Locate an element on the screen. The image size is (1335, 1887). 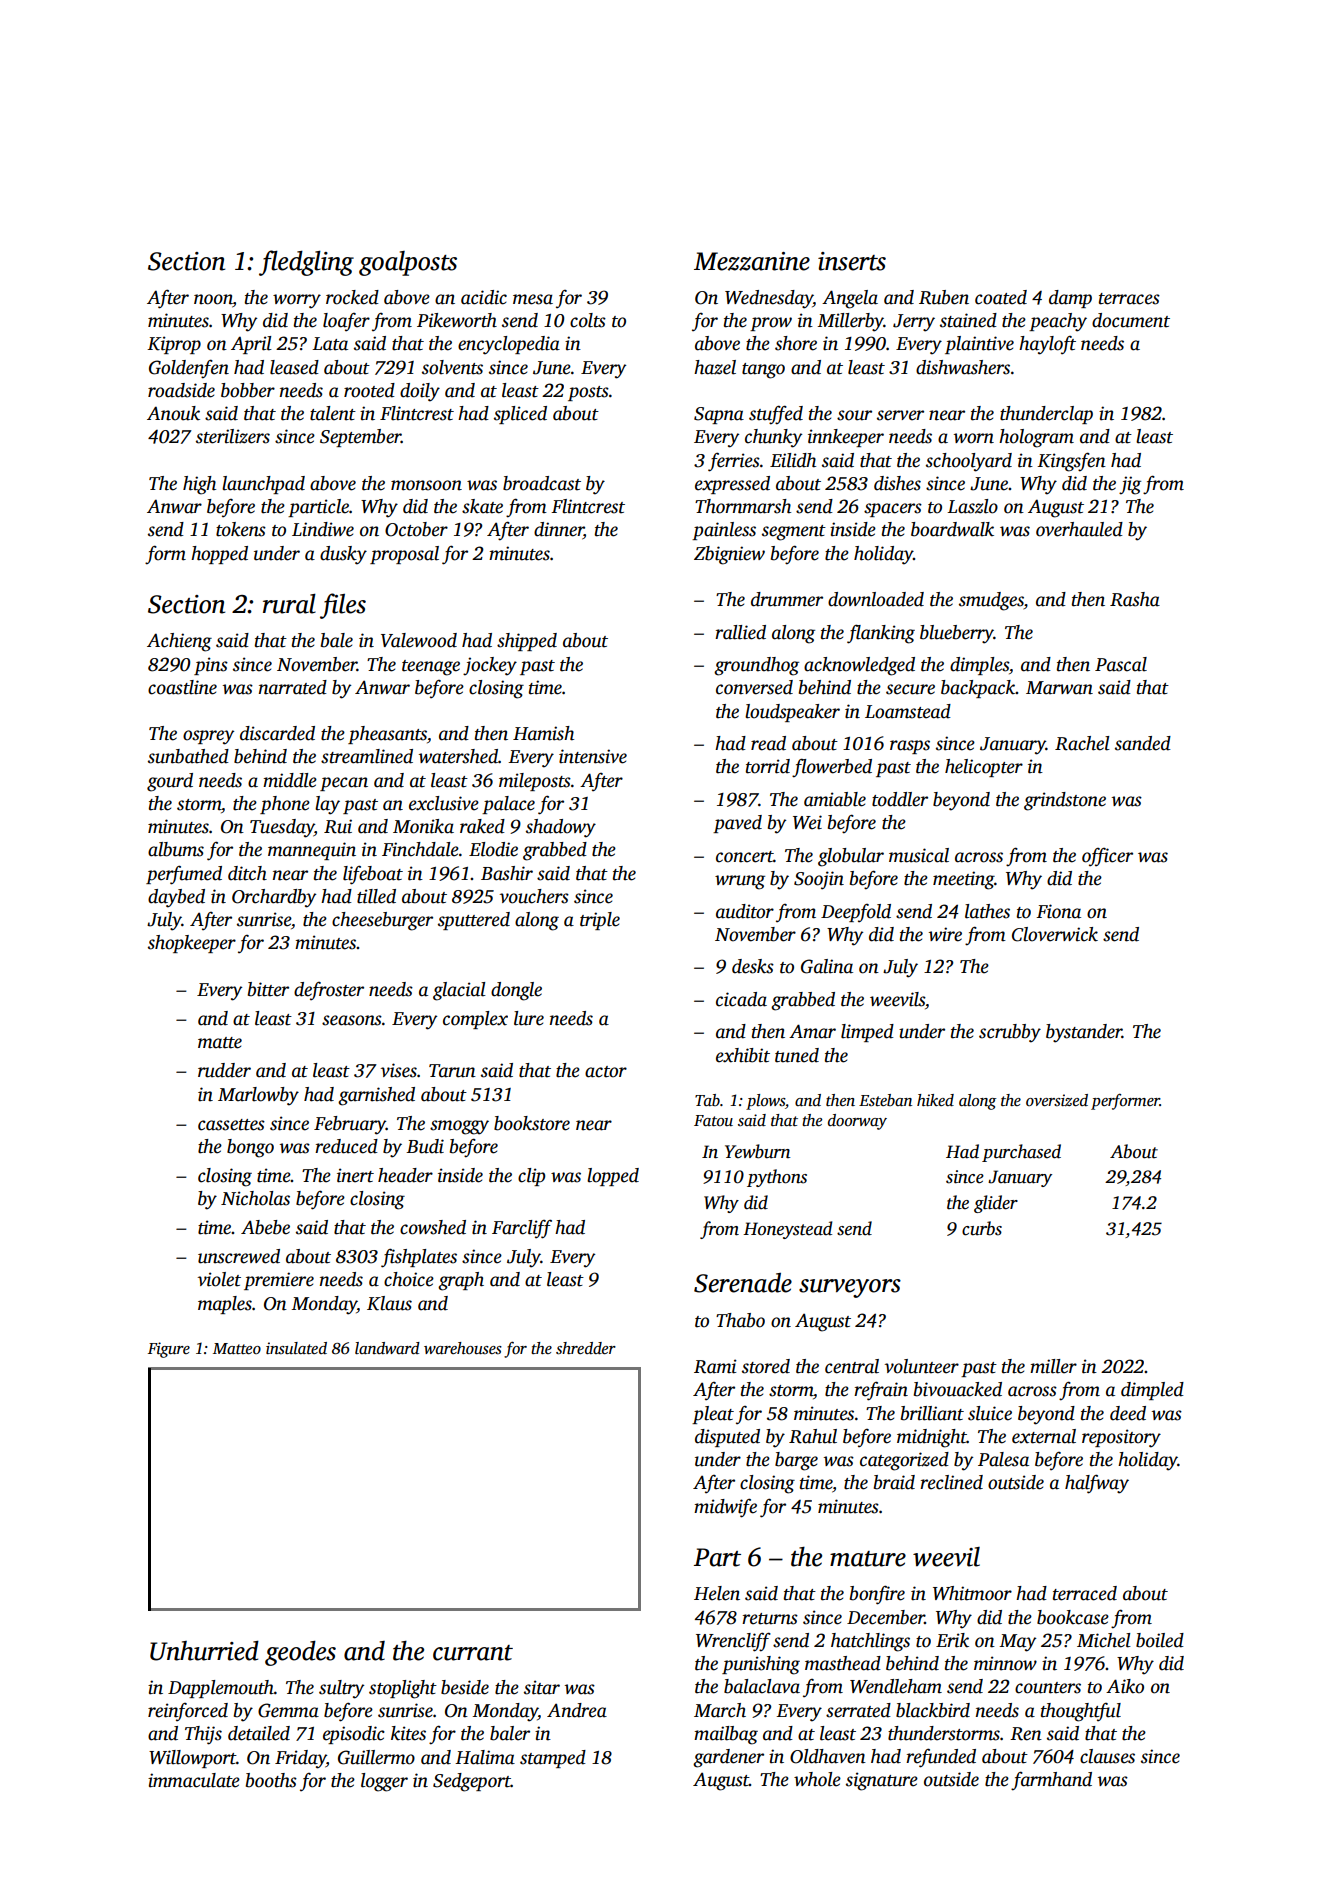
broadcast is located at coordinates (542, 483).
